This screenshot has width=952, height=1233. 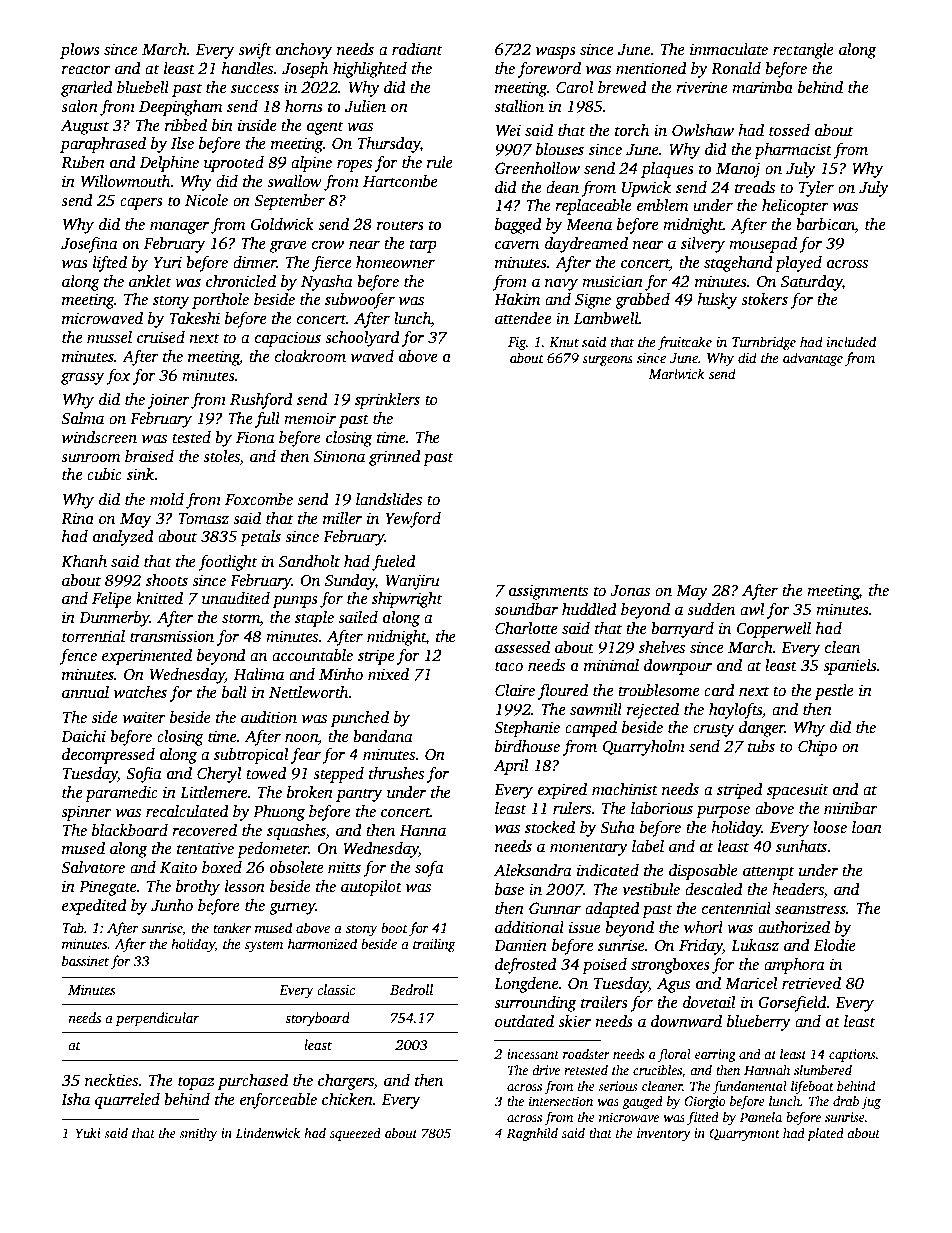 What do you see at coordinates (423, 246) in the screenshot?
I see `tarp` at bounding box center [423, 246].
